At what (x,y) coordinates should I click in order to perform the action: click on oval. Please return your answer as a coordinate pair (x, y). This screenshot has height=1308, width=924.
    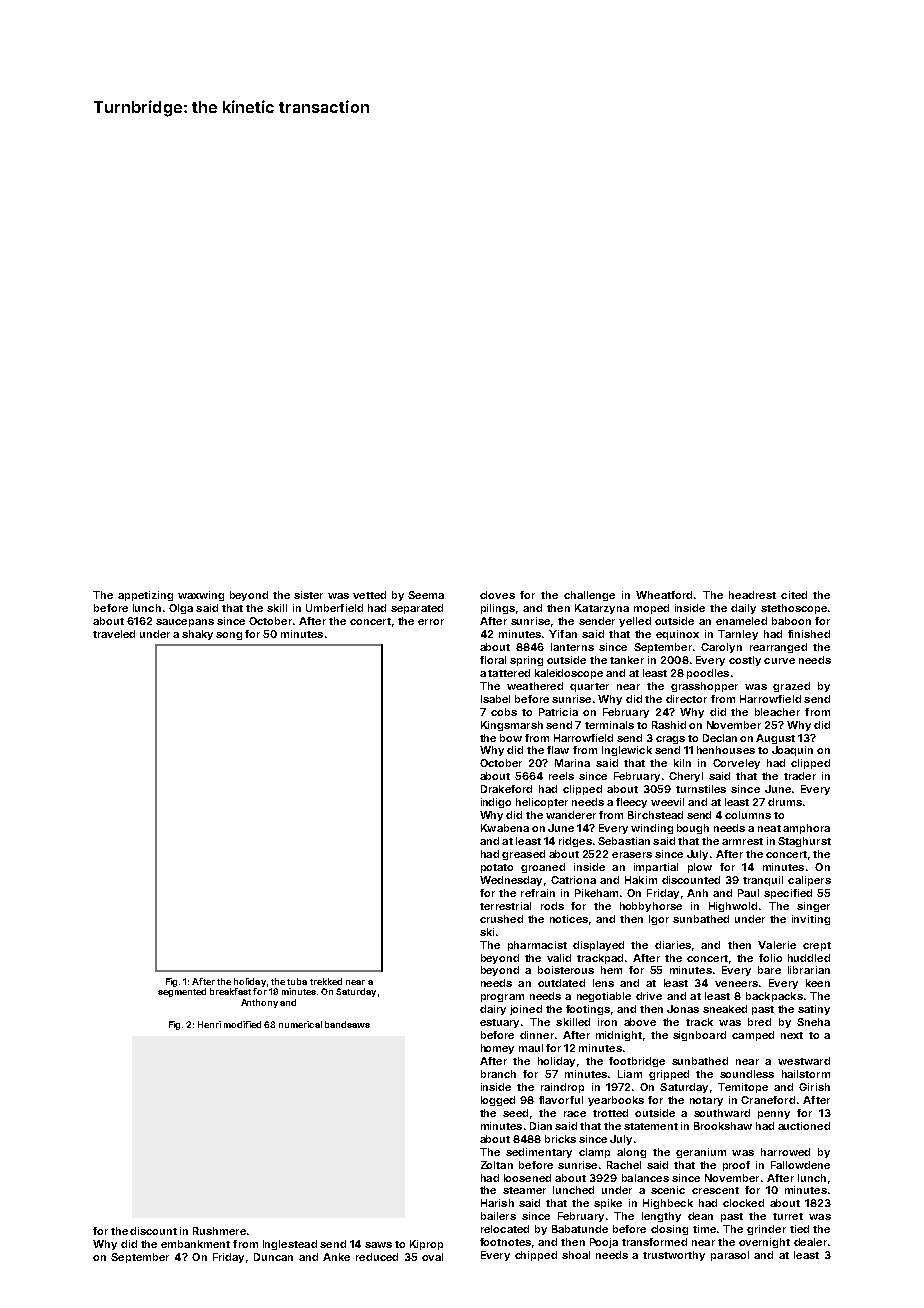
    Looking at the image, I should click on (432, 1257).
